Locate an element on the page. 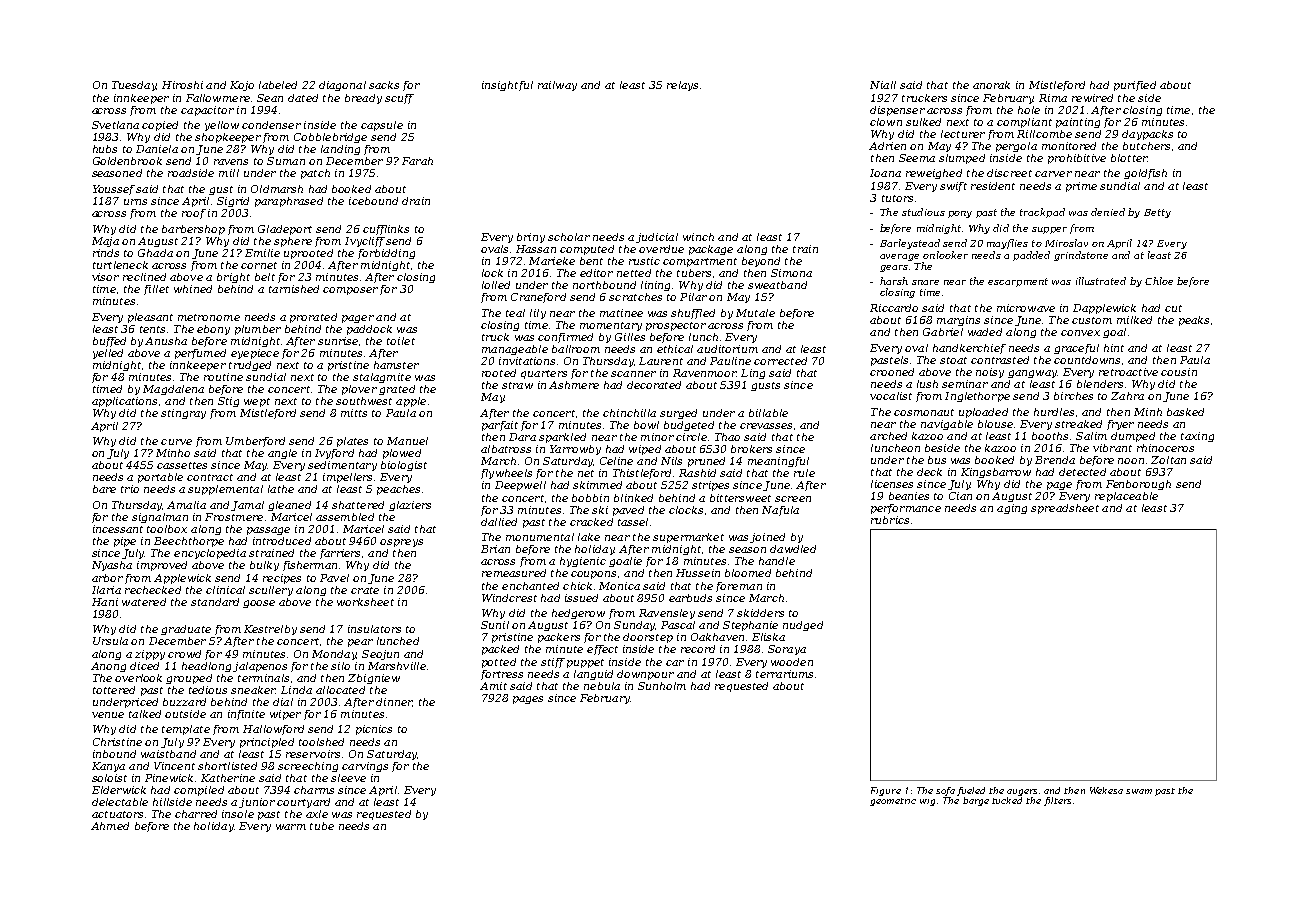  Pinewick is located at coordinates (169, 778).
